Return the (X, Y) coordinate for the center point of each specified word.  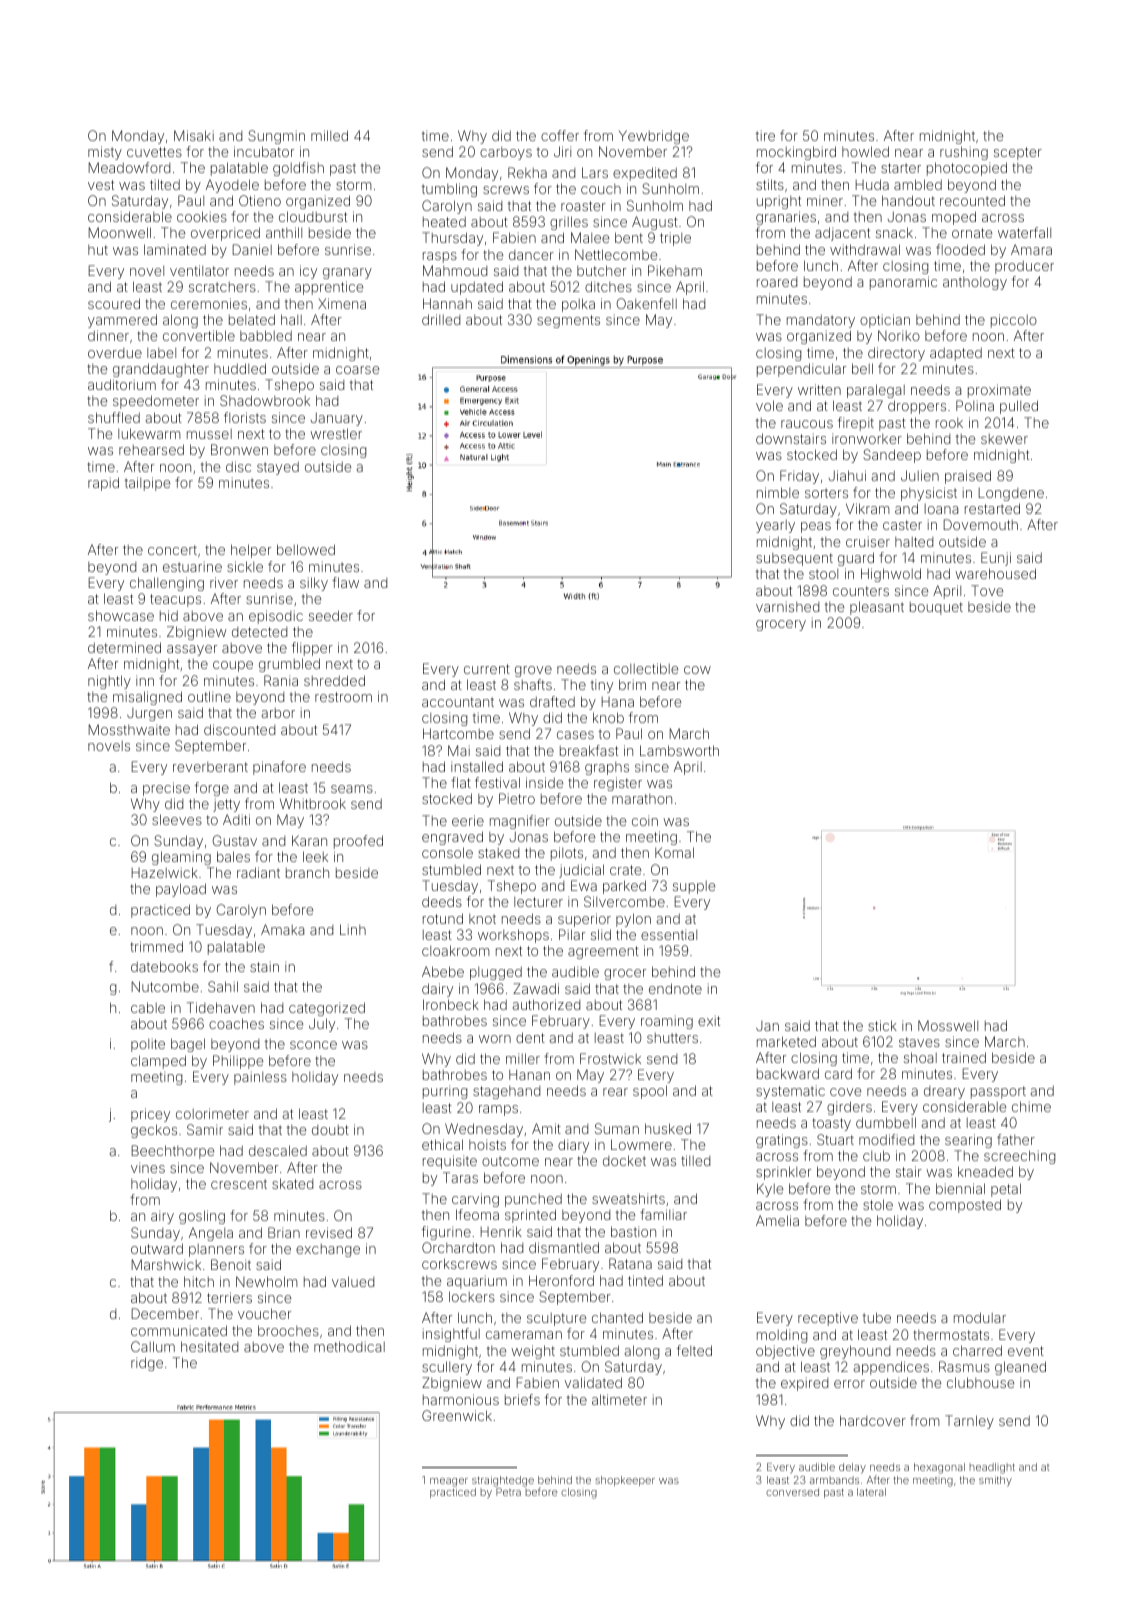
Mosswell (948, 1025)
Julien (920, 475)
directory (896, 354)
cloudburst (313, 216)
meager (449, 1482)
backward (788, 1073)
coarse (357, 370)
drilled (441, 319)
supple (694, 887)
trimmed (156, 946)
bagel (188, 1045)
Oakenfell (646, 303)
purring (445, 1092)
